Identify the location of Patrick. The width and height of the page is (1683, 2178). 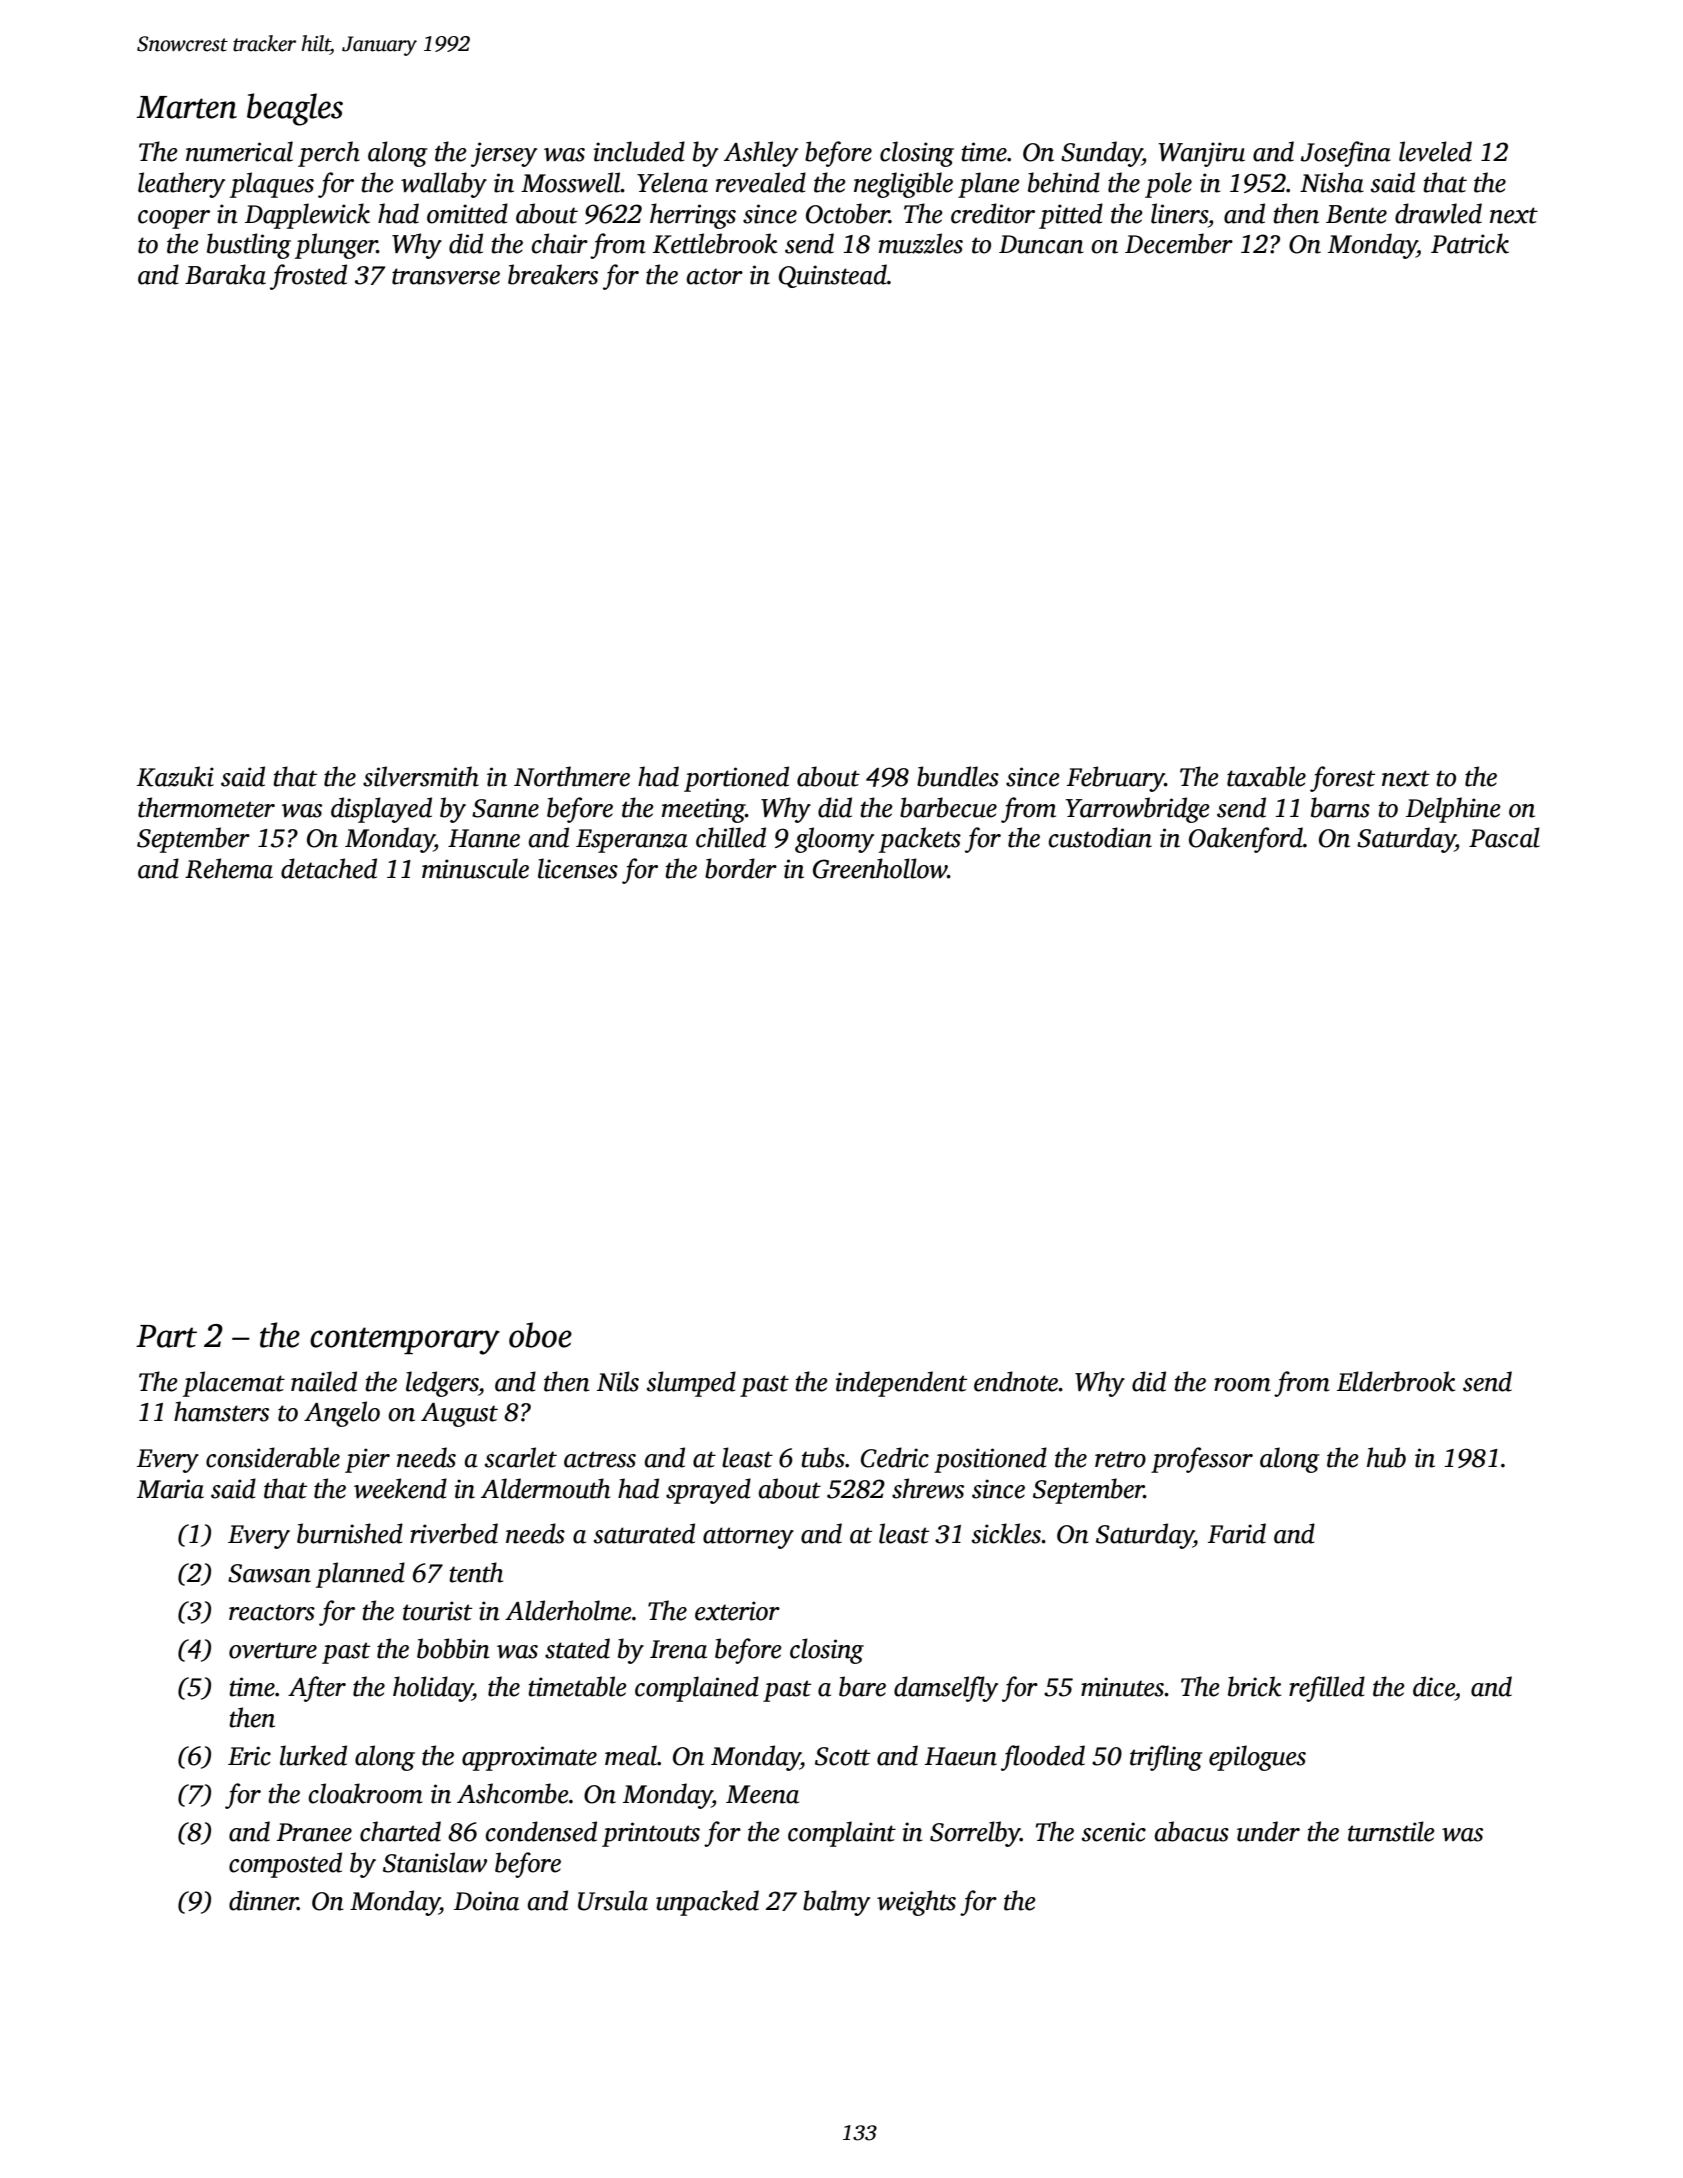
(1470, 243).
